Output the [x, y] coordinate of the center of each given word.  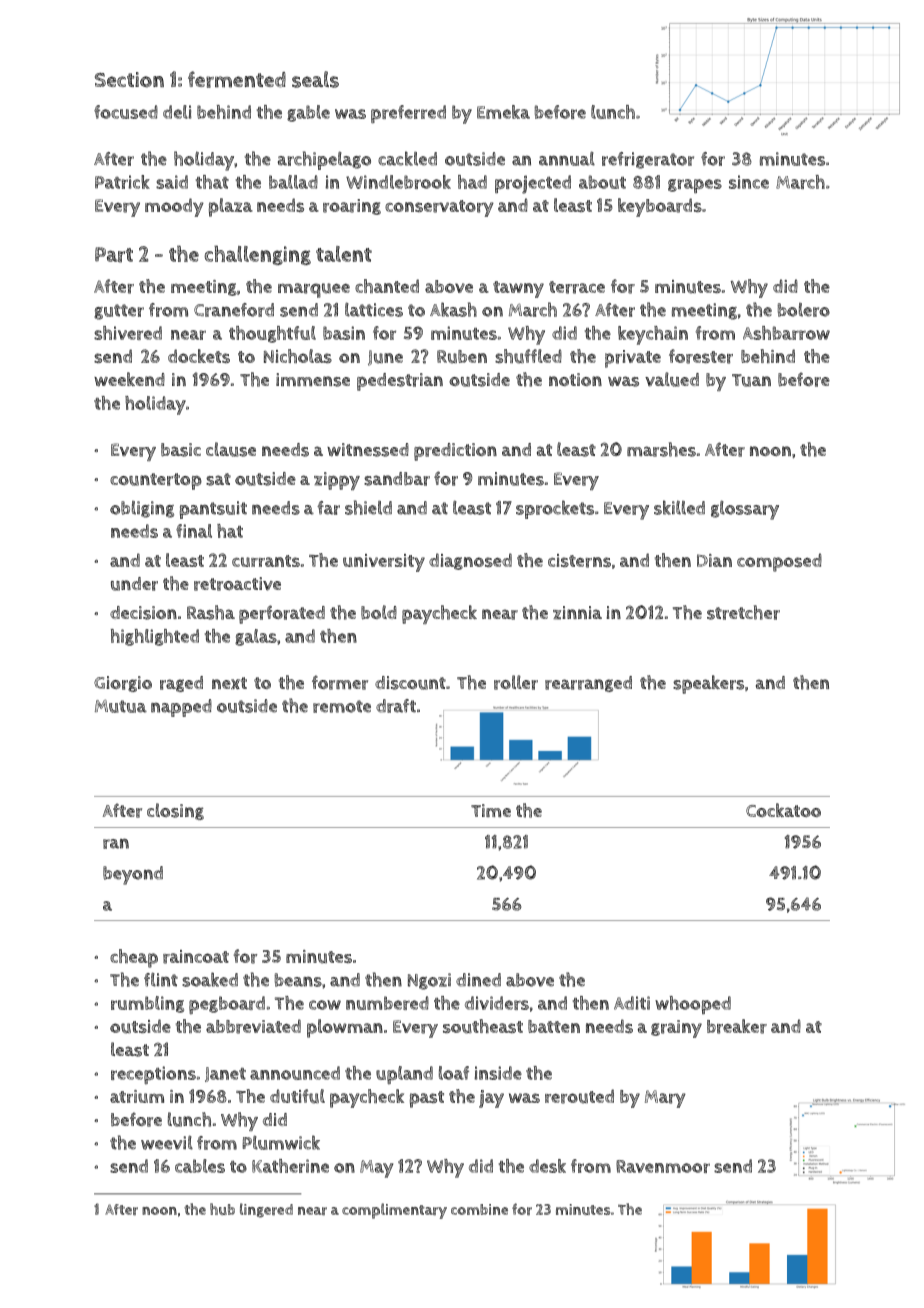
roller [516, 682]
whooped [693, 1005]
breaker [737, 1026]
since [749, 182]
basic [181, 450]
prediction [455, 452]
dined [478, 980]
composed [779, 562]
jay [491, 1099]
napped [181, 708]
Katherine [290, 1166]
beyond [133, 875]
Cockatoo [783, 810]
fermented [237, 79]
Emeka [503, 112]
